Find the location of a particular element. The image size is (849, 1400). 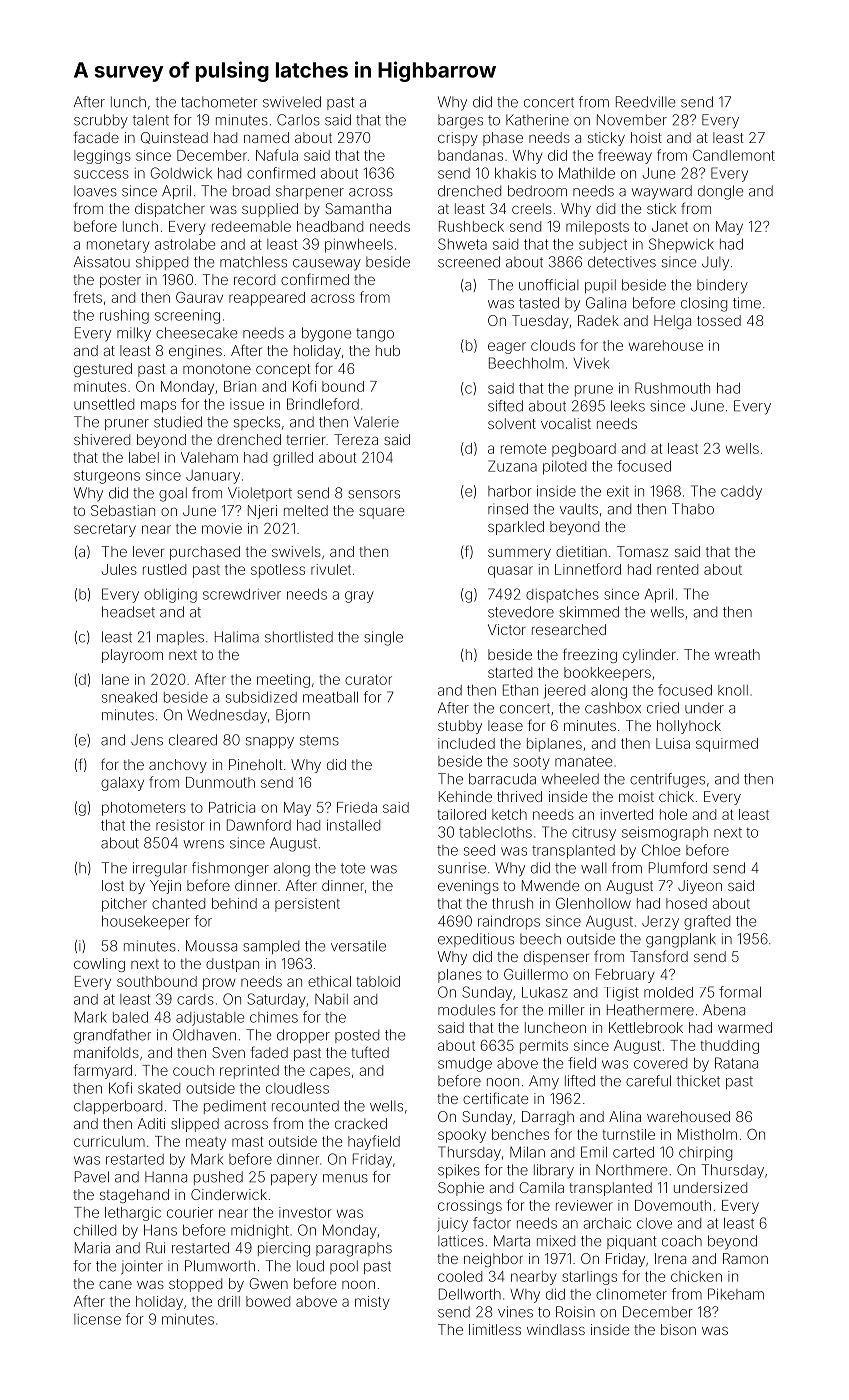

versatile is located at coordinates (358, 946).
